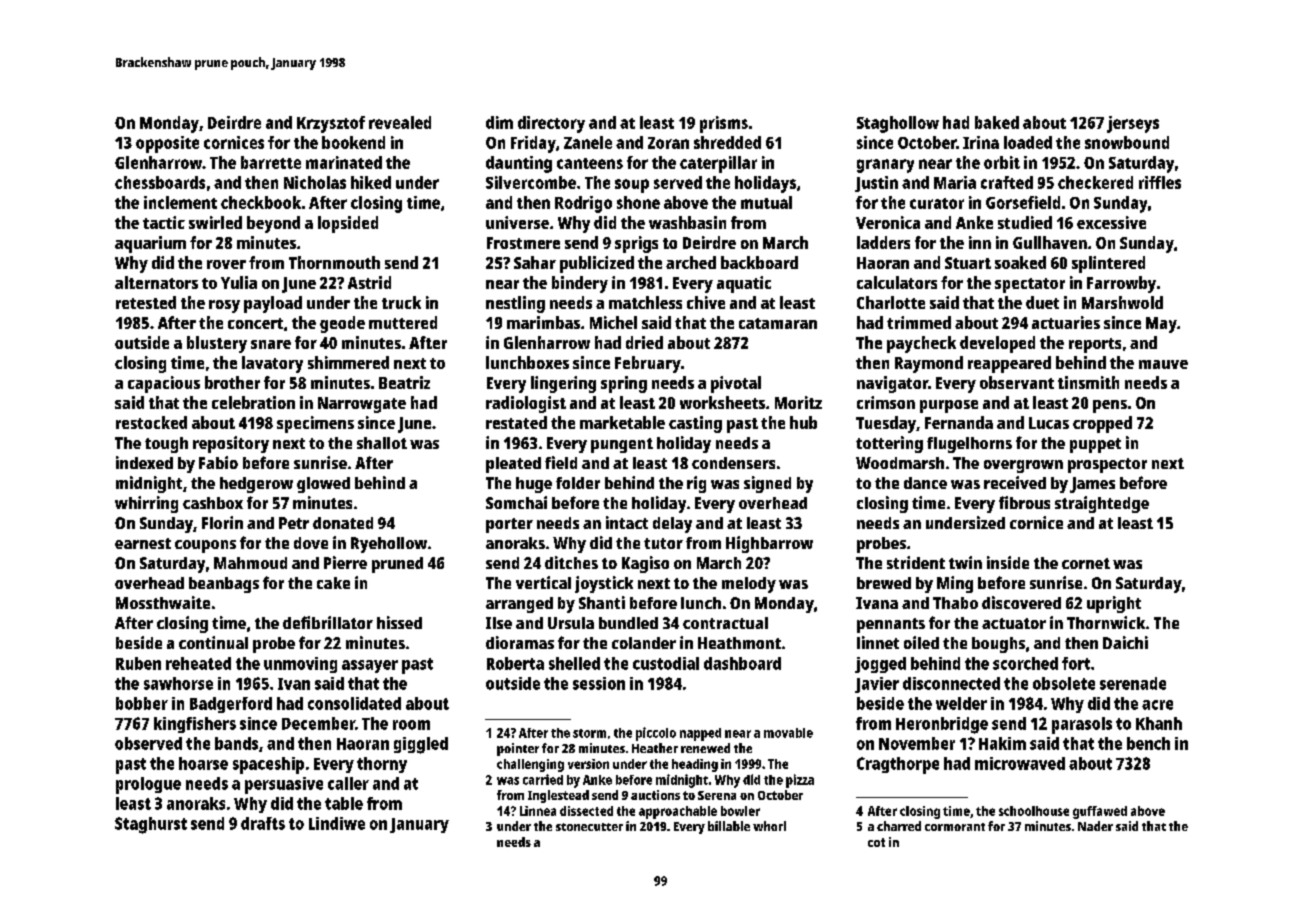 The height and width of the screenshot is (924, 1308). I want to click on cropped, so click(1102, 424).
